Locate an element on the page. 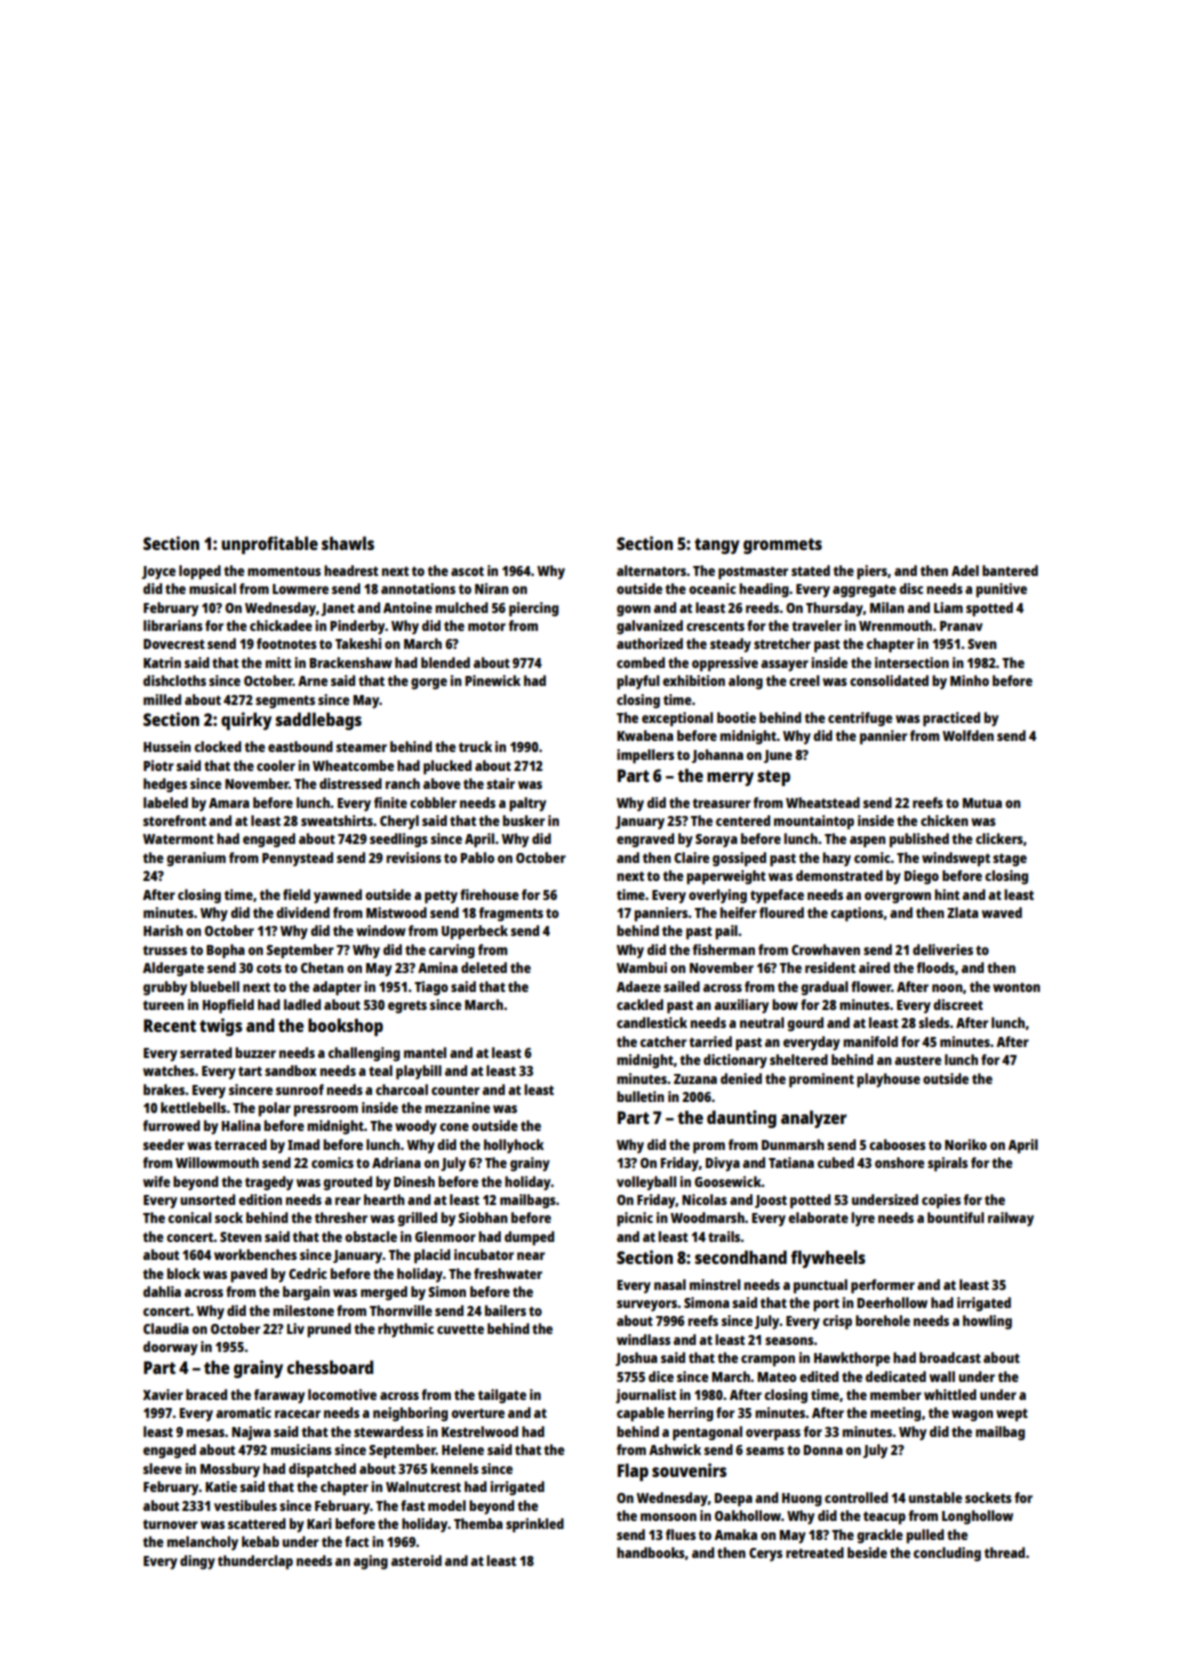  Adel is located at coordinates (965, 570).
